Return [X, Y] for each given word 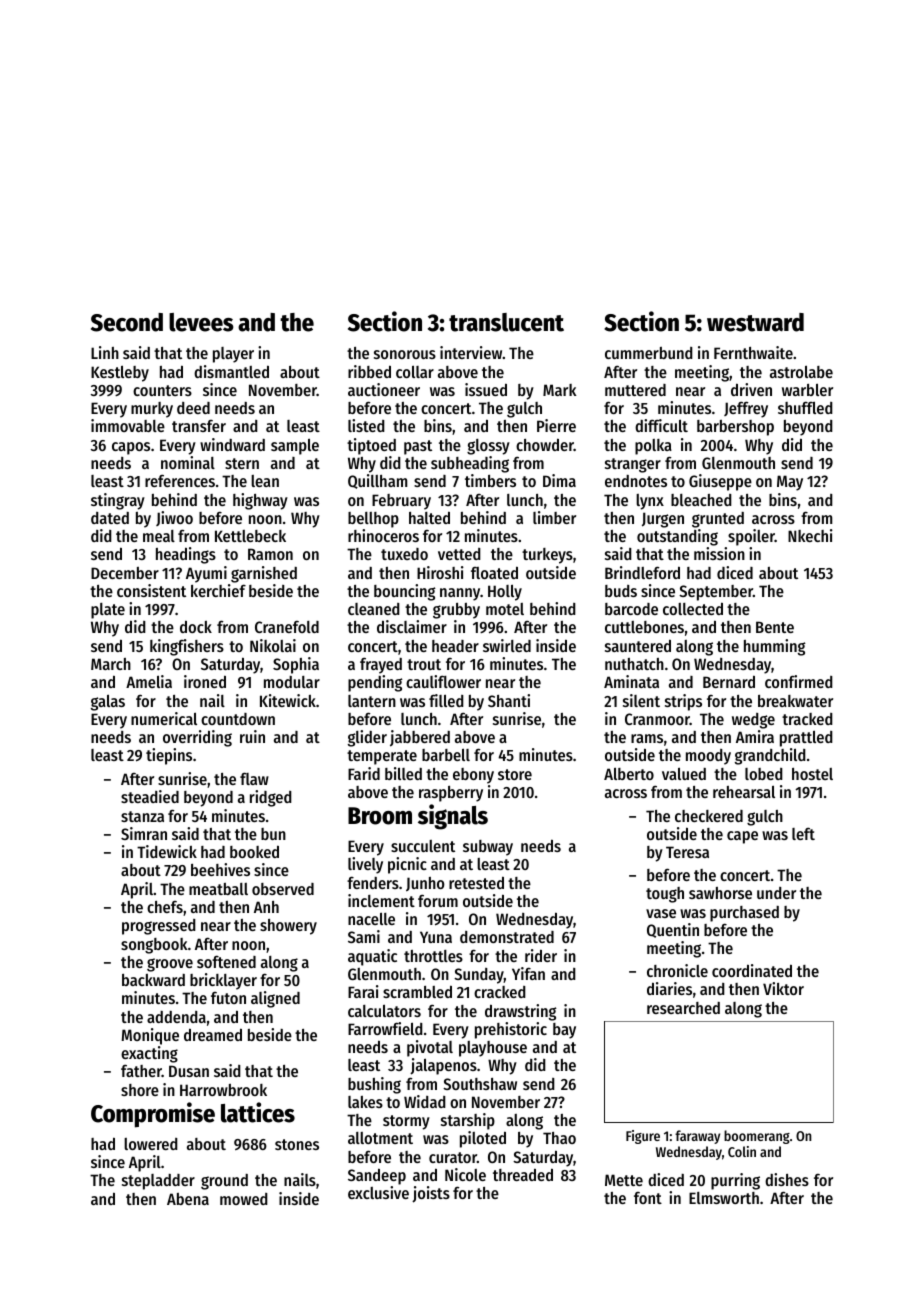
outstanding [677, 537]
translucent [506, 322]
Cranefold [287, 627]
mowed [244, 1199]
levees [201, 322]
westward [755, 322]
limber [554, 517]
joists [431, 1194]
